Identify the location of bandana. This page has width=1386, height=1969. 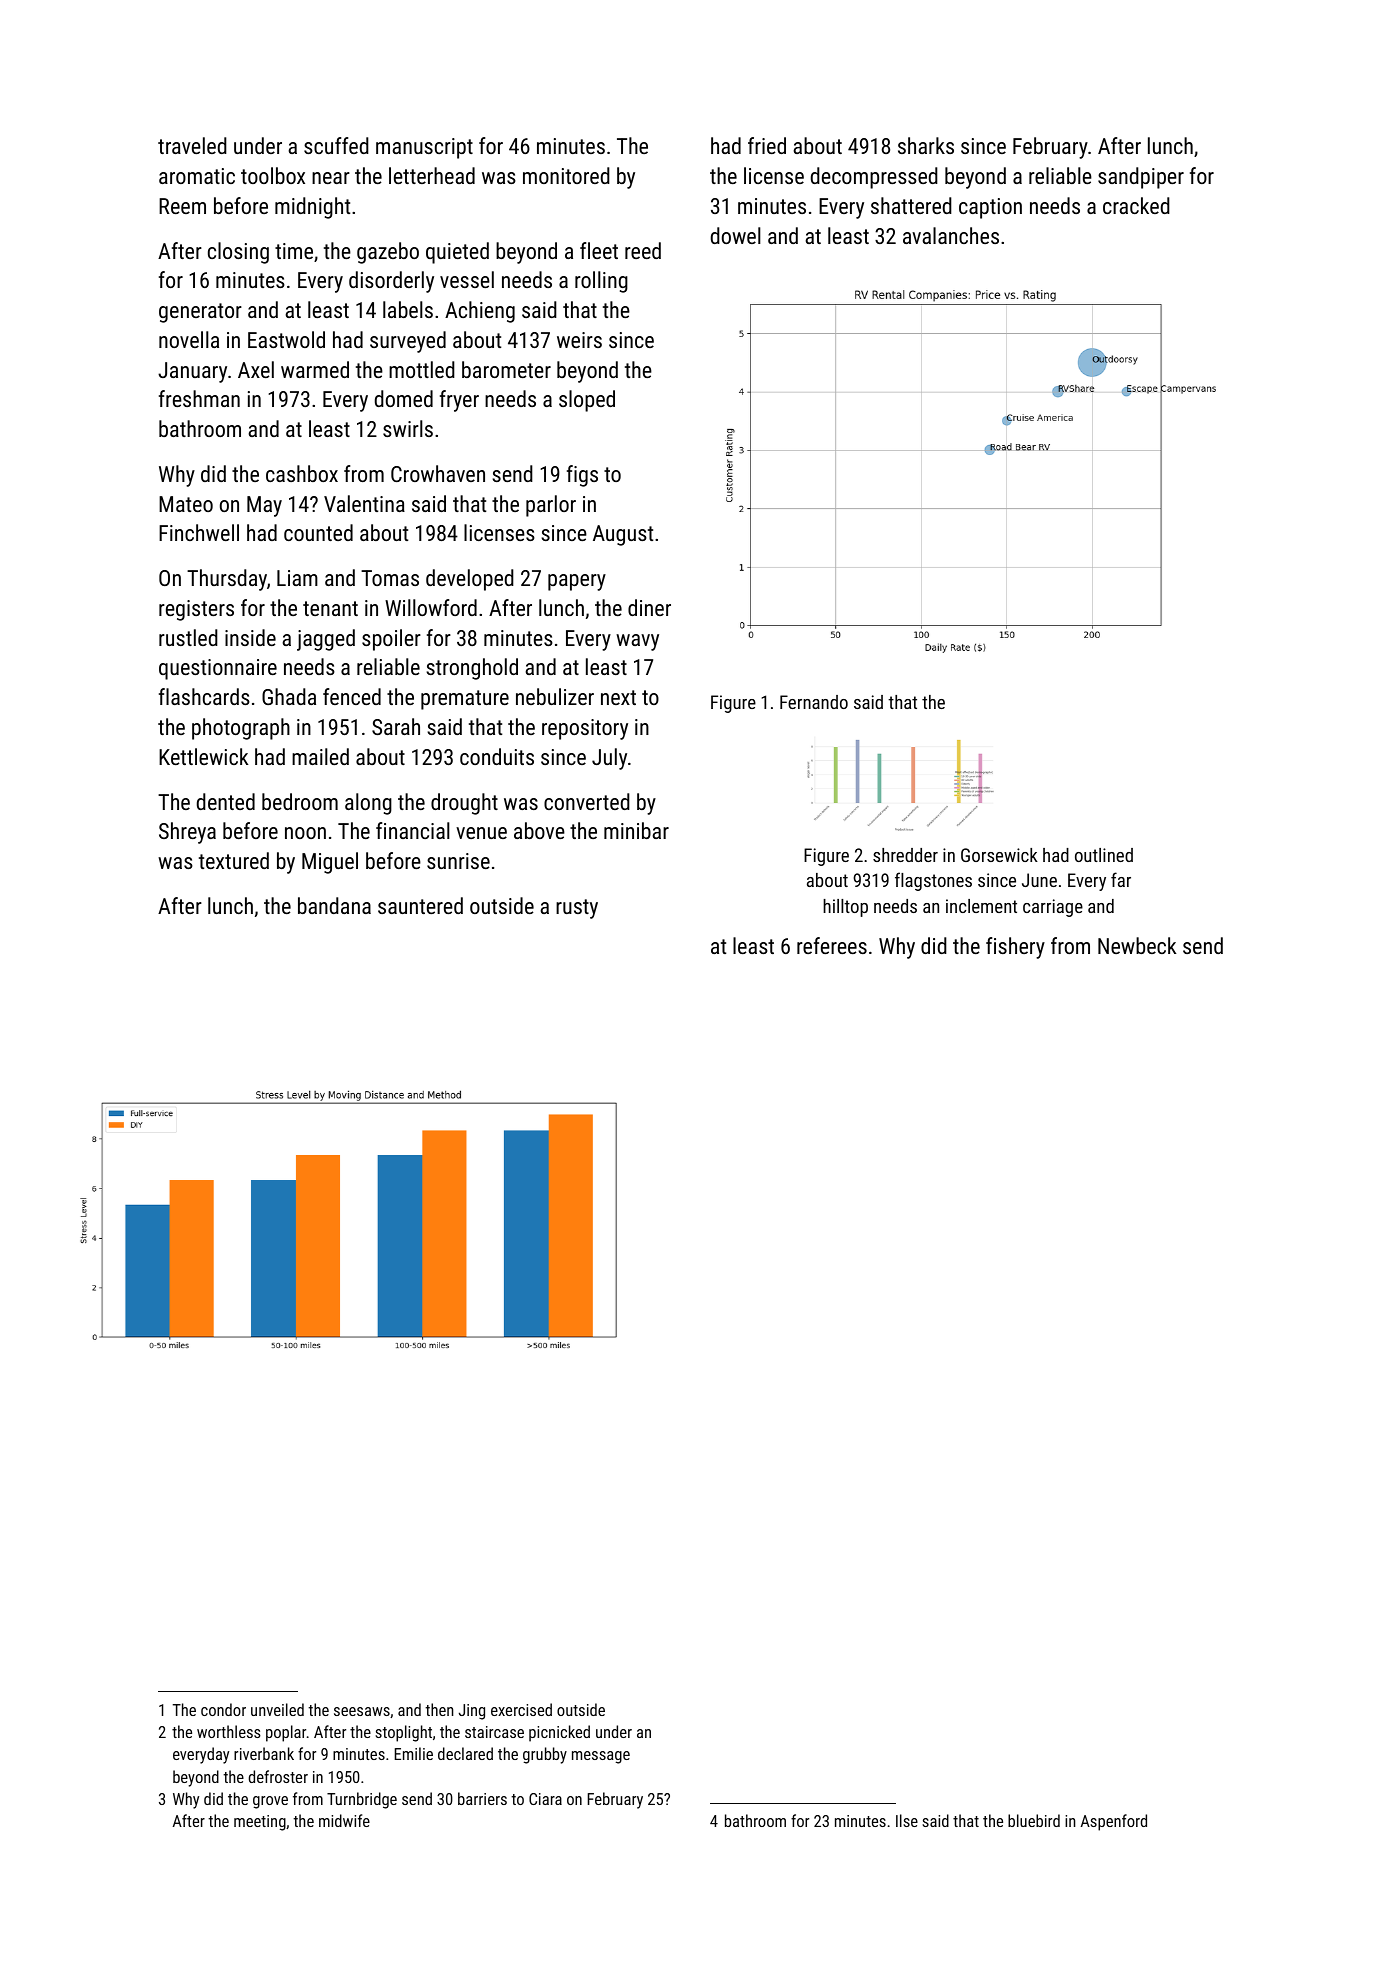
(334, 905).
